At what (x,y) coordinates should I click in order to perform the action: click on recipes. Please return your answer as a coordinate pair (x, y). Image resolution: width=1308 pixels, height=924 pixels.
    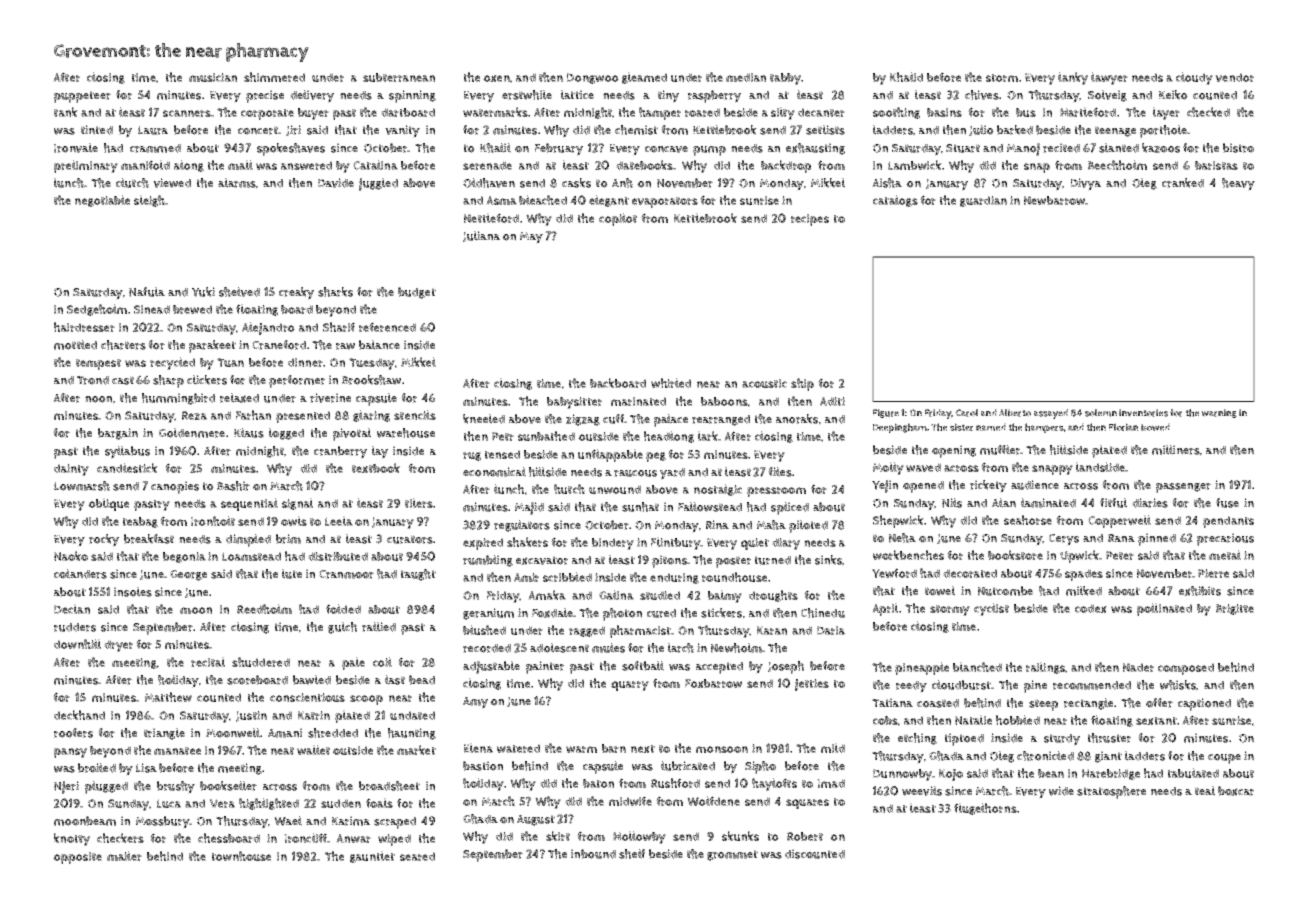
    Looking at the image, I should click on (810, 220).
